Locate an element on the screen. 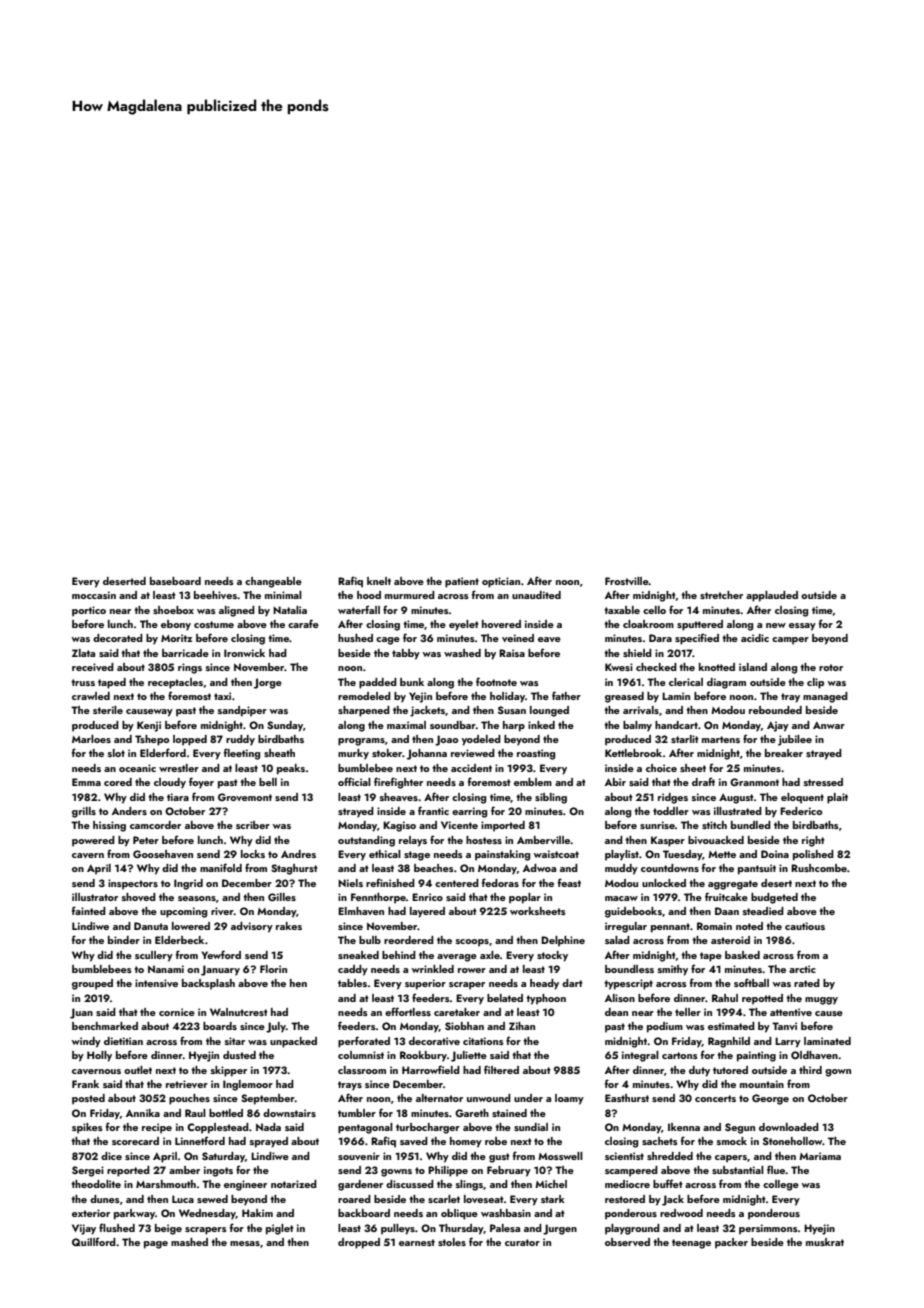 The image size is (924, 1308). Federico is located at coordinates (801, 811).
